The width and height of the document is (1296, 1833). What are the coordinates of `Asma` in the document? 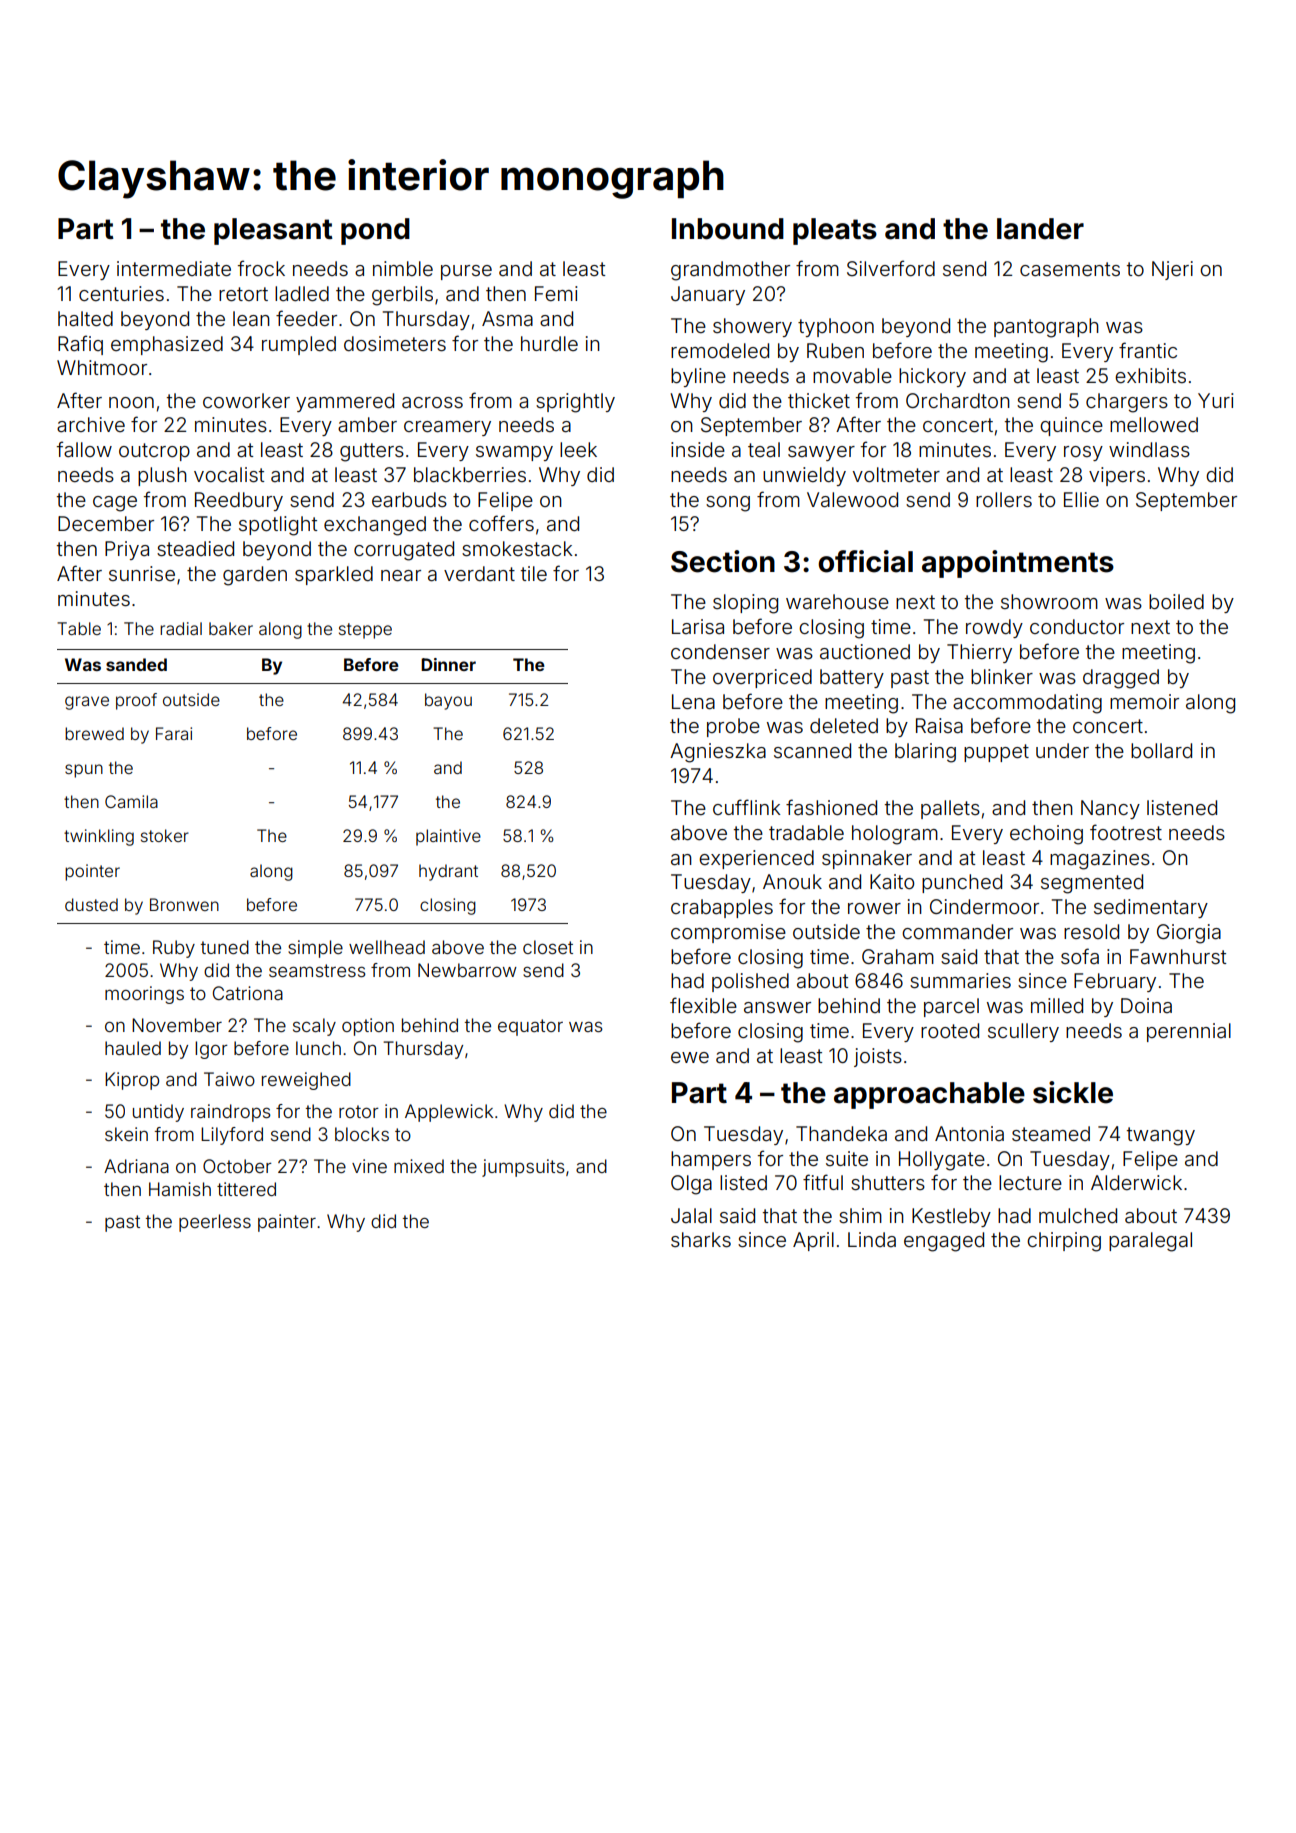 It's located at (507, 318).
